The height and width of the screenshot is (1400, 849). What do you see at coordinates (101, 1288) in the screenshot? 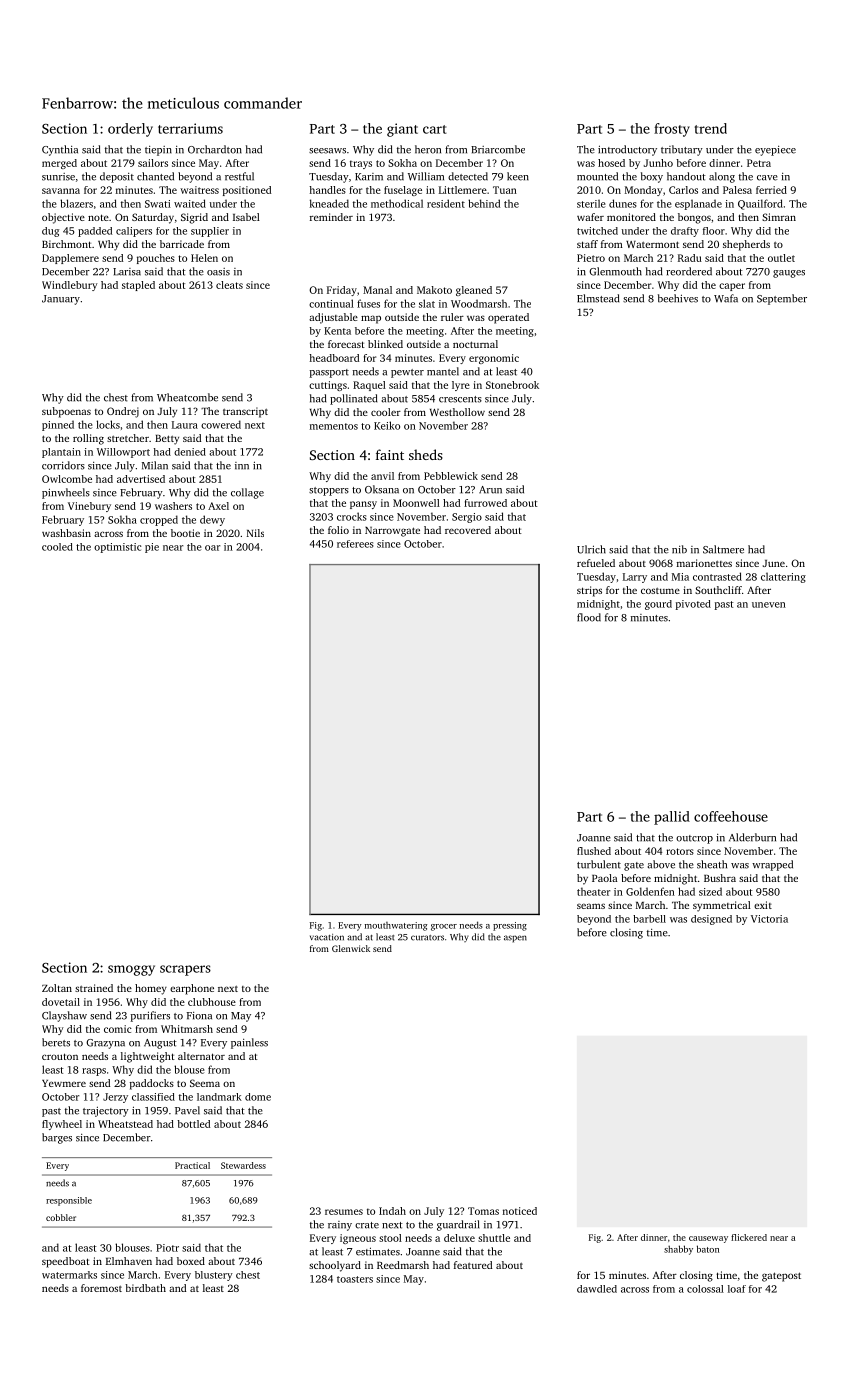
I see `foremost` at bounding box center [101, 1288].
